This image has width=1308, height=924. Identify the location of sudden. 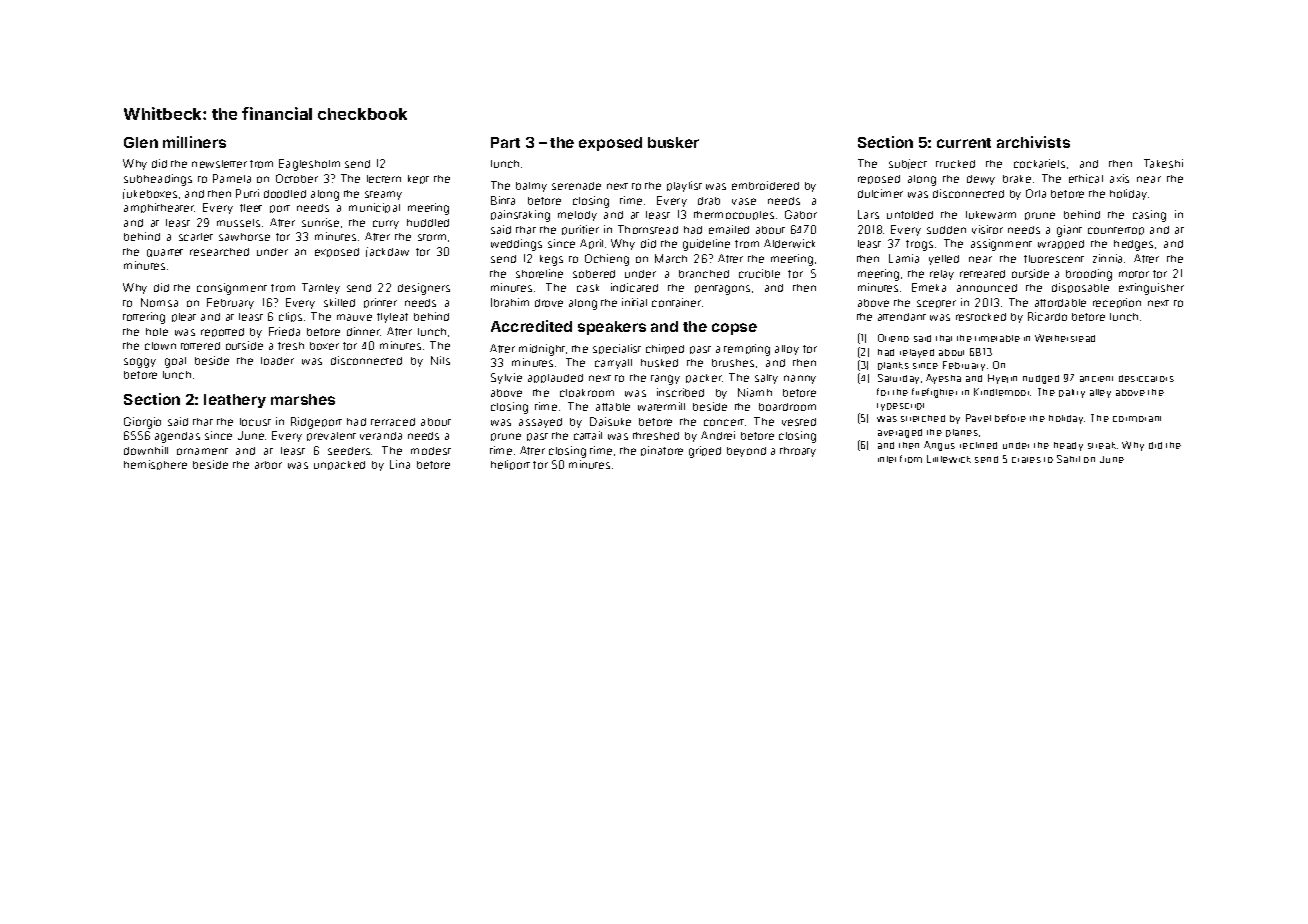
(946, 230).
